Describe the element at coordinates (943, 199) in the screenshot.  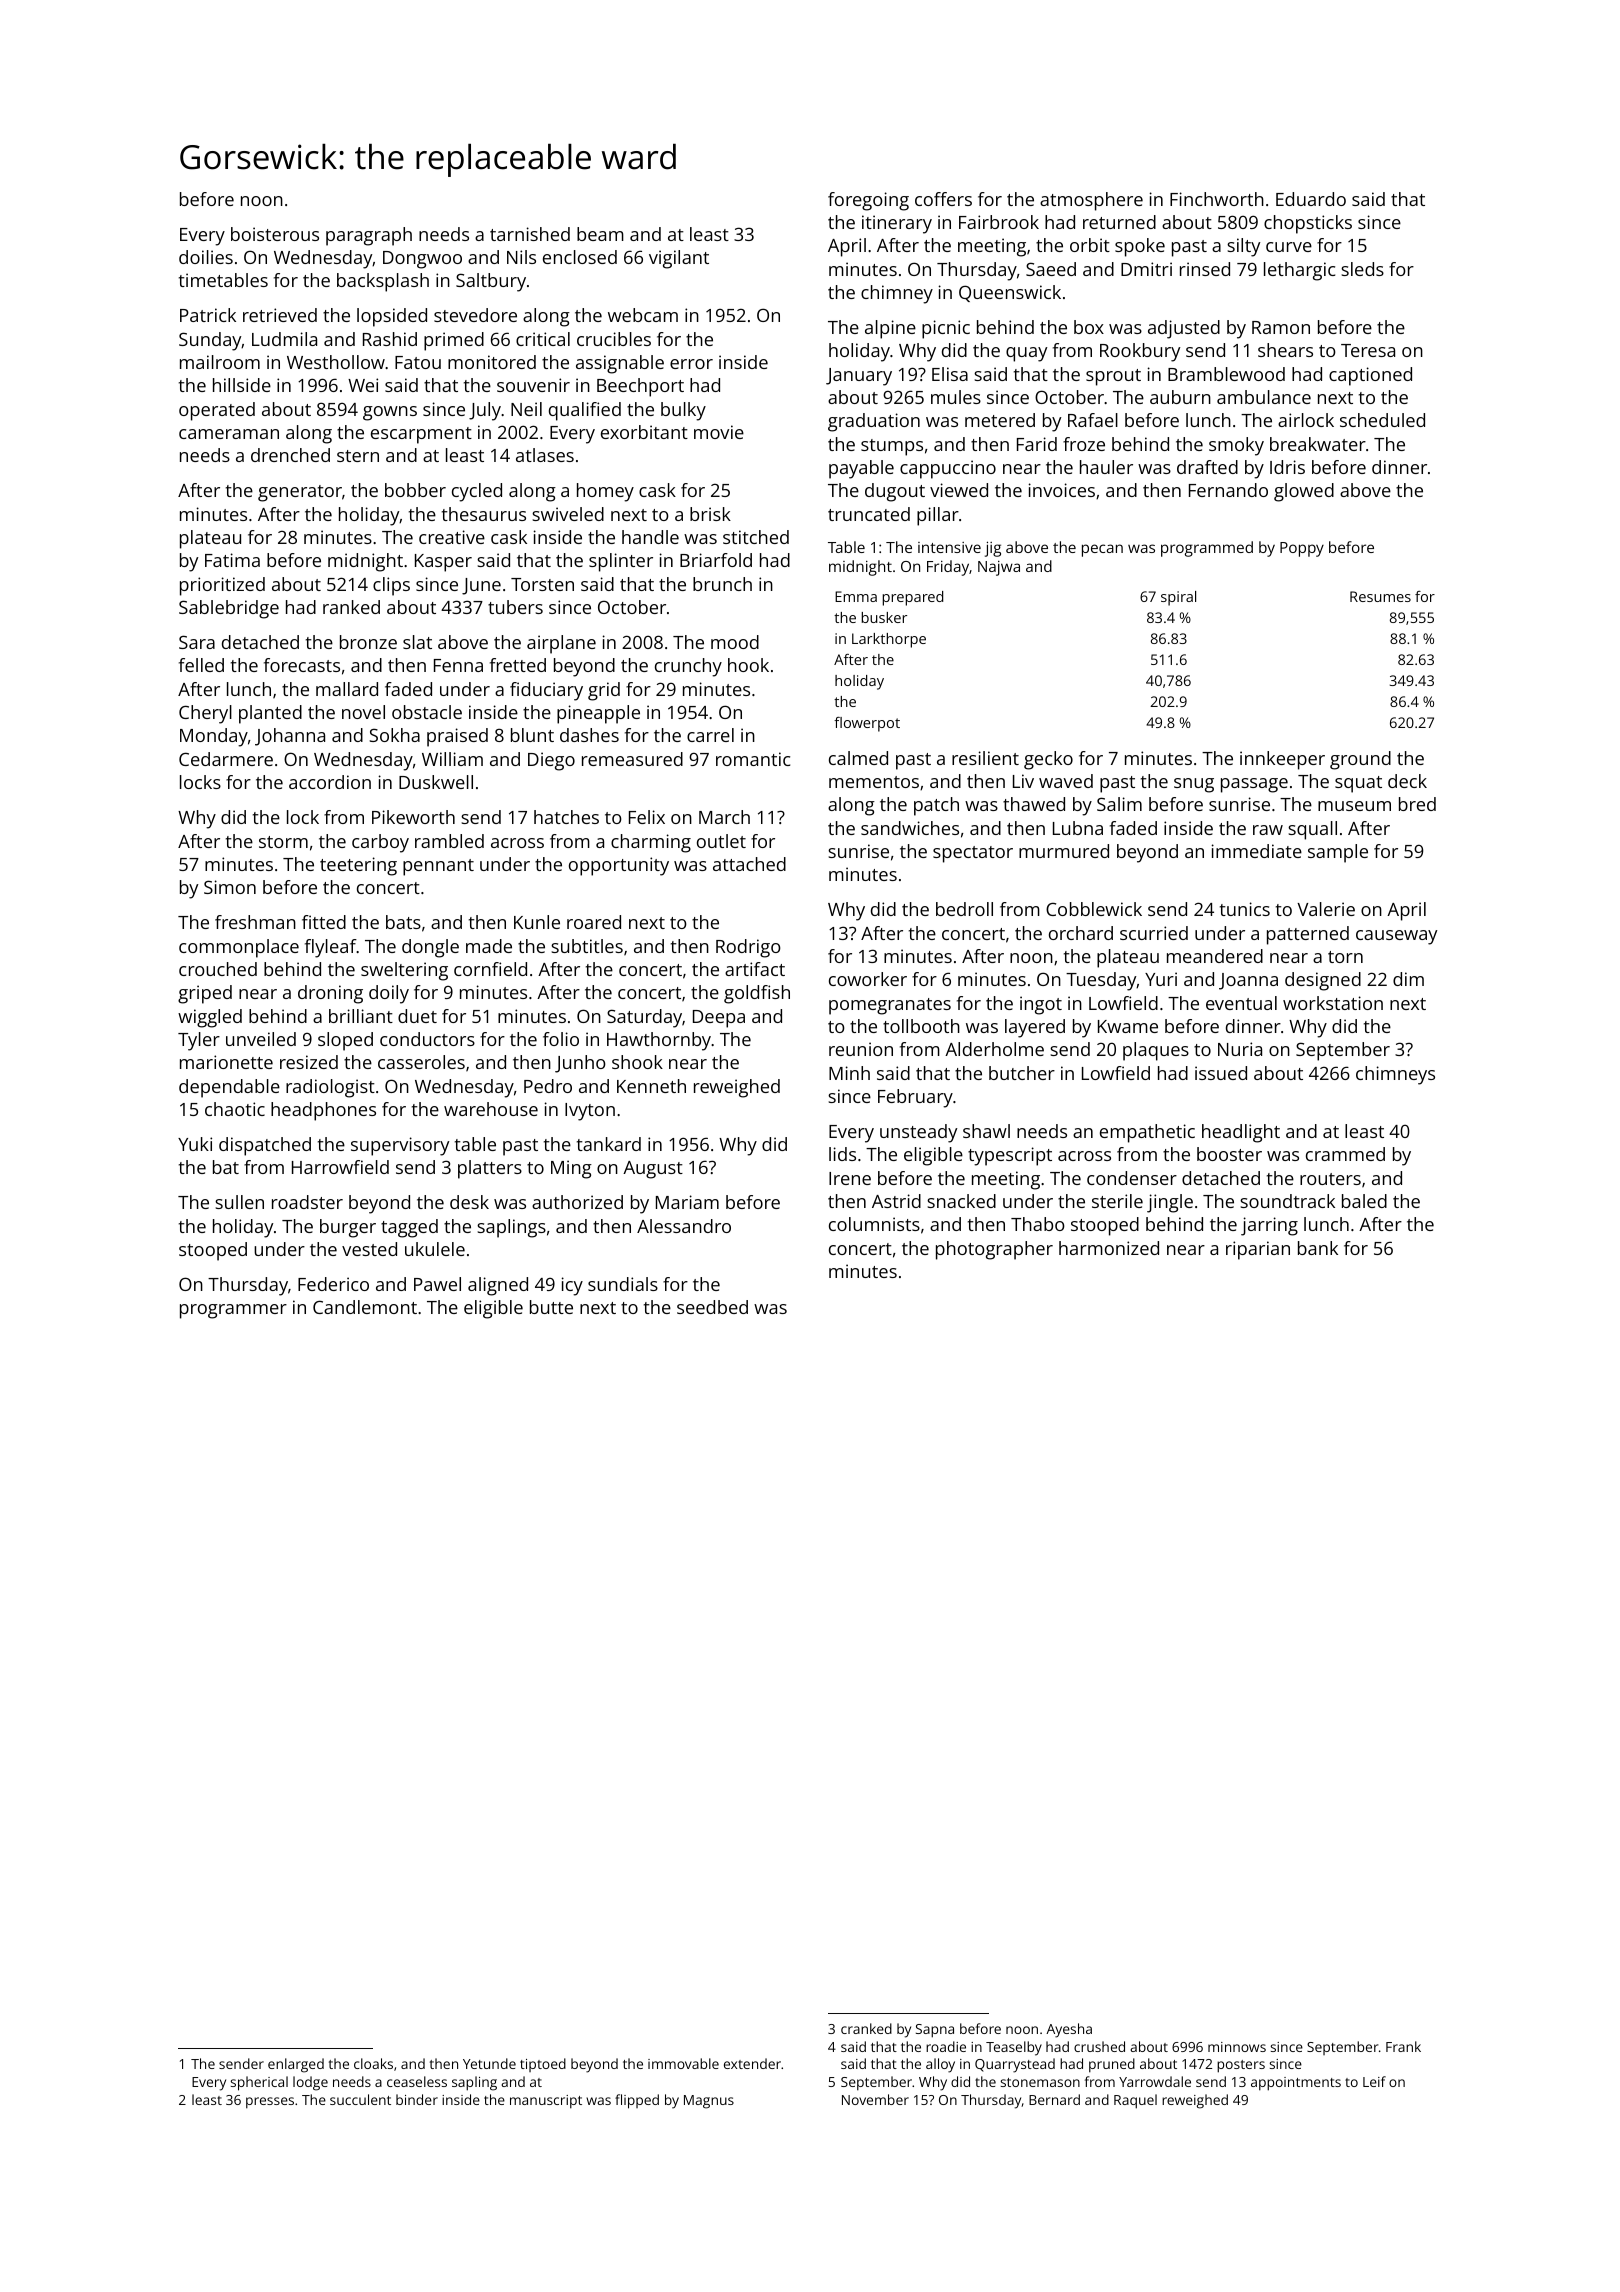
I see `coffers` at that location.
